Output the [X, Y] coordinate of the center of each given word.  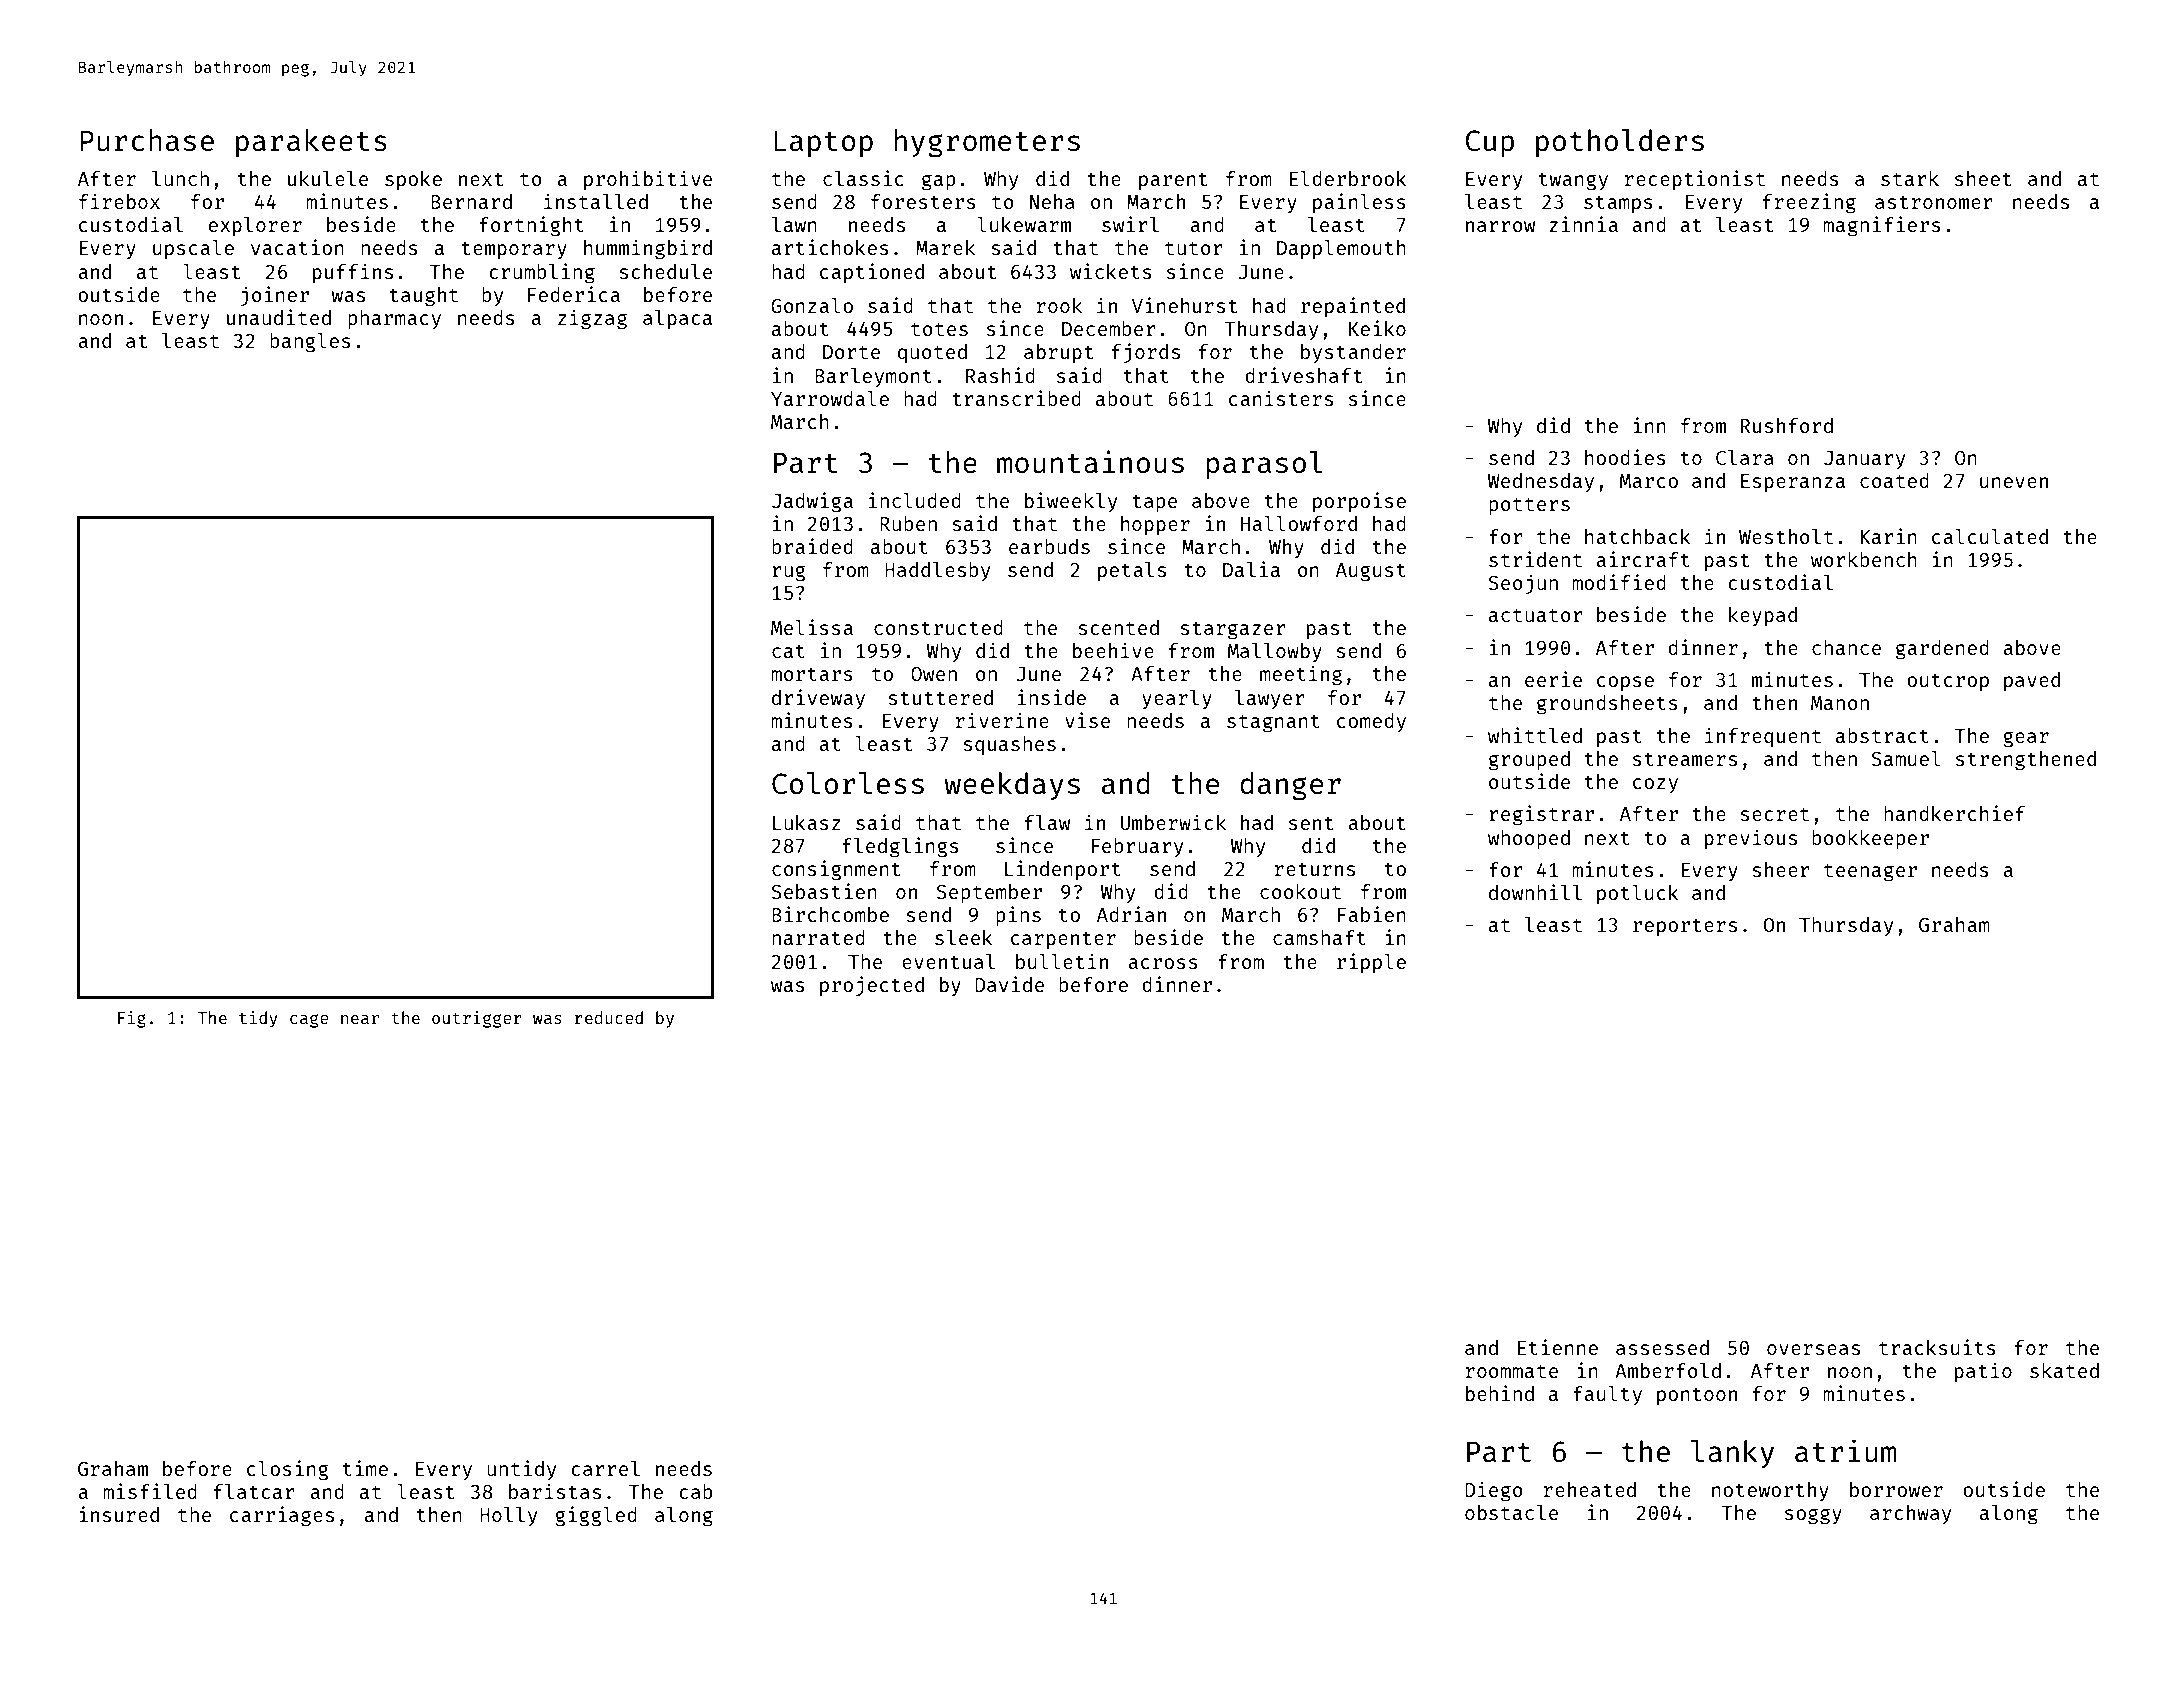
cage [309, 1021]
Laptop [823, 143]
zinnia [1583, 224]
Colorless [848, 783]
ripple [1371, 963]
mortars [812, 674]
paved [2032, 681]
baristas [555, 1491]
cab [696, 1491]
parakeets [311, 143]
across [1163, 963]
